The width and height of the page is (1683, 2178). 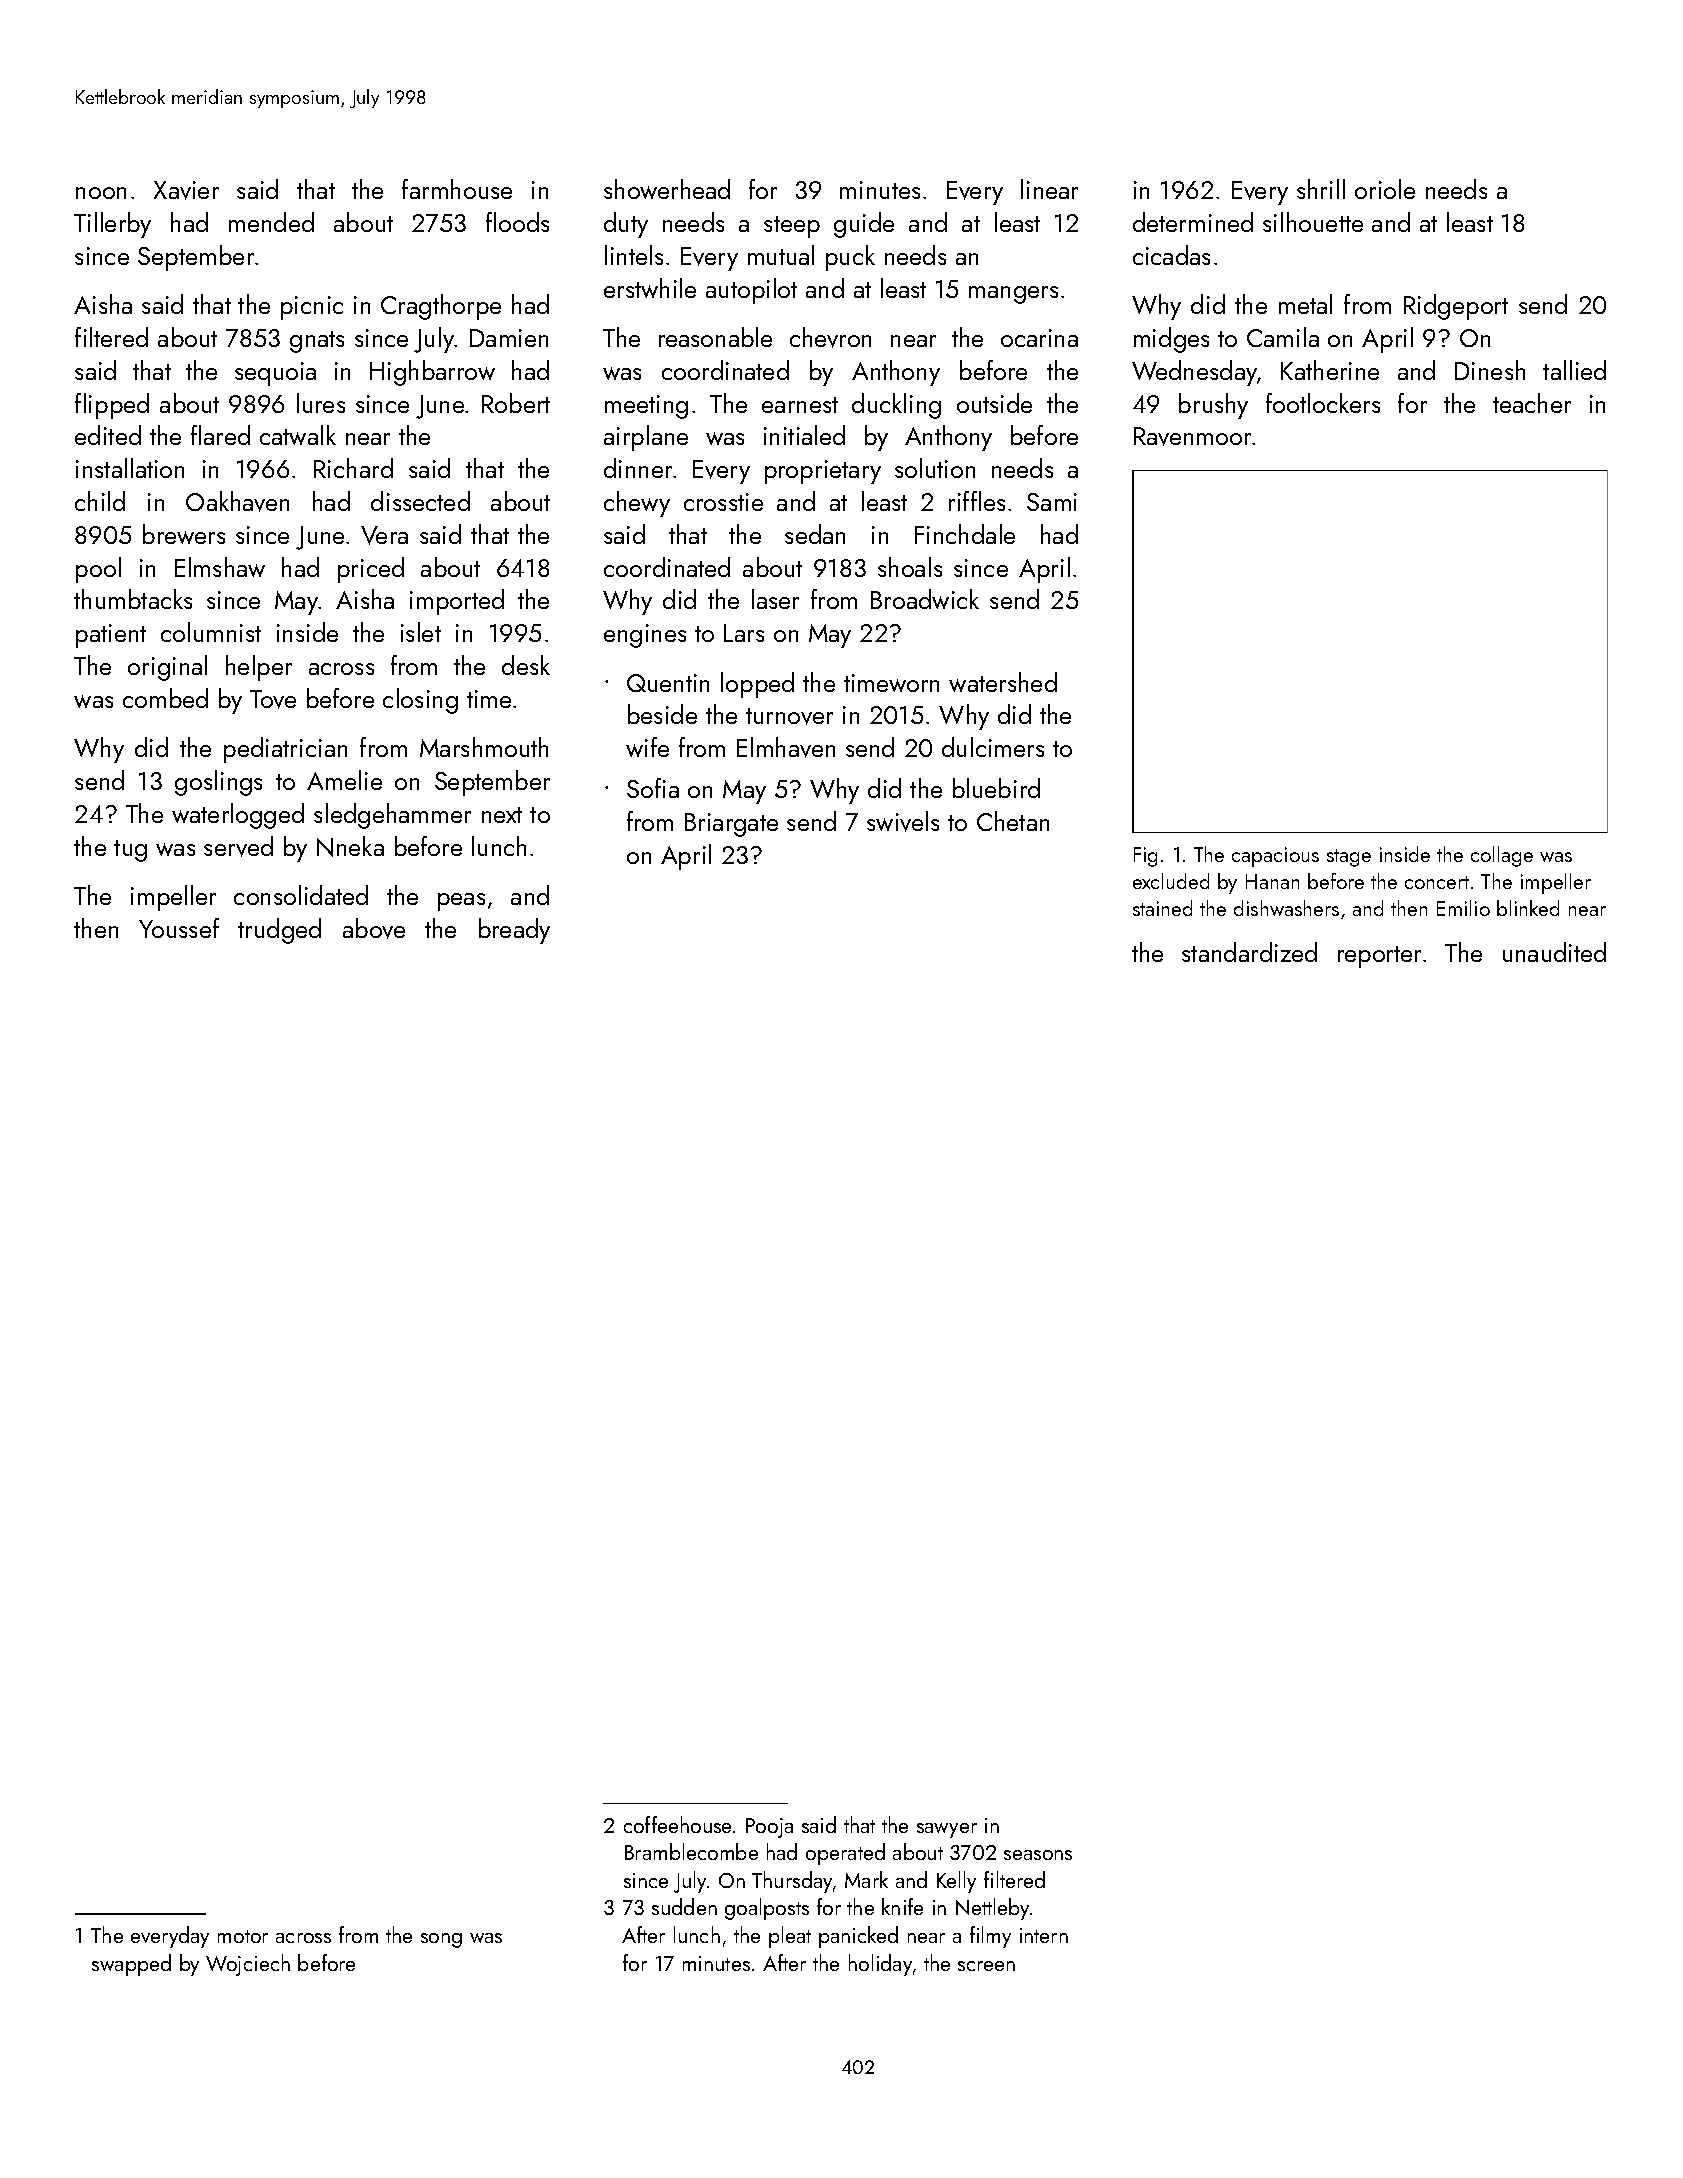 I want to click on farmhouse, so click(x=457, y=189).
